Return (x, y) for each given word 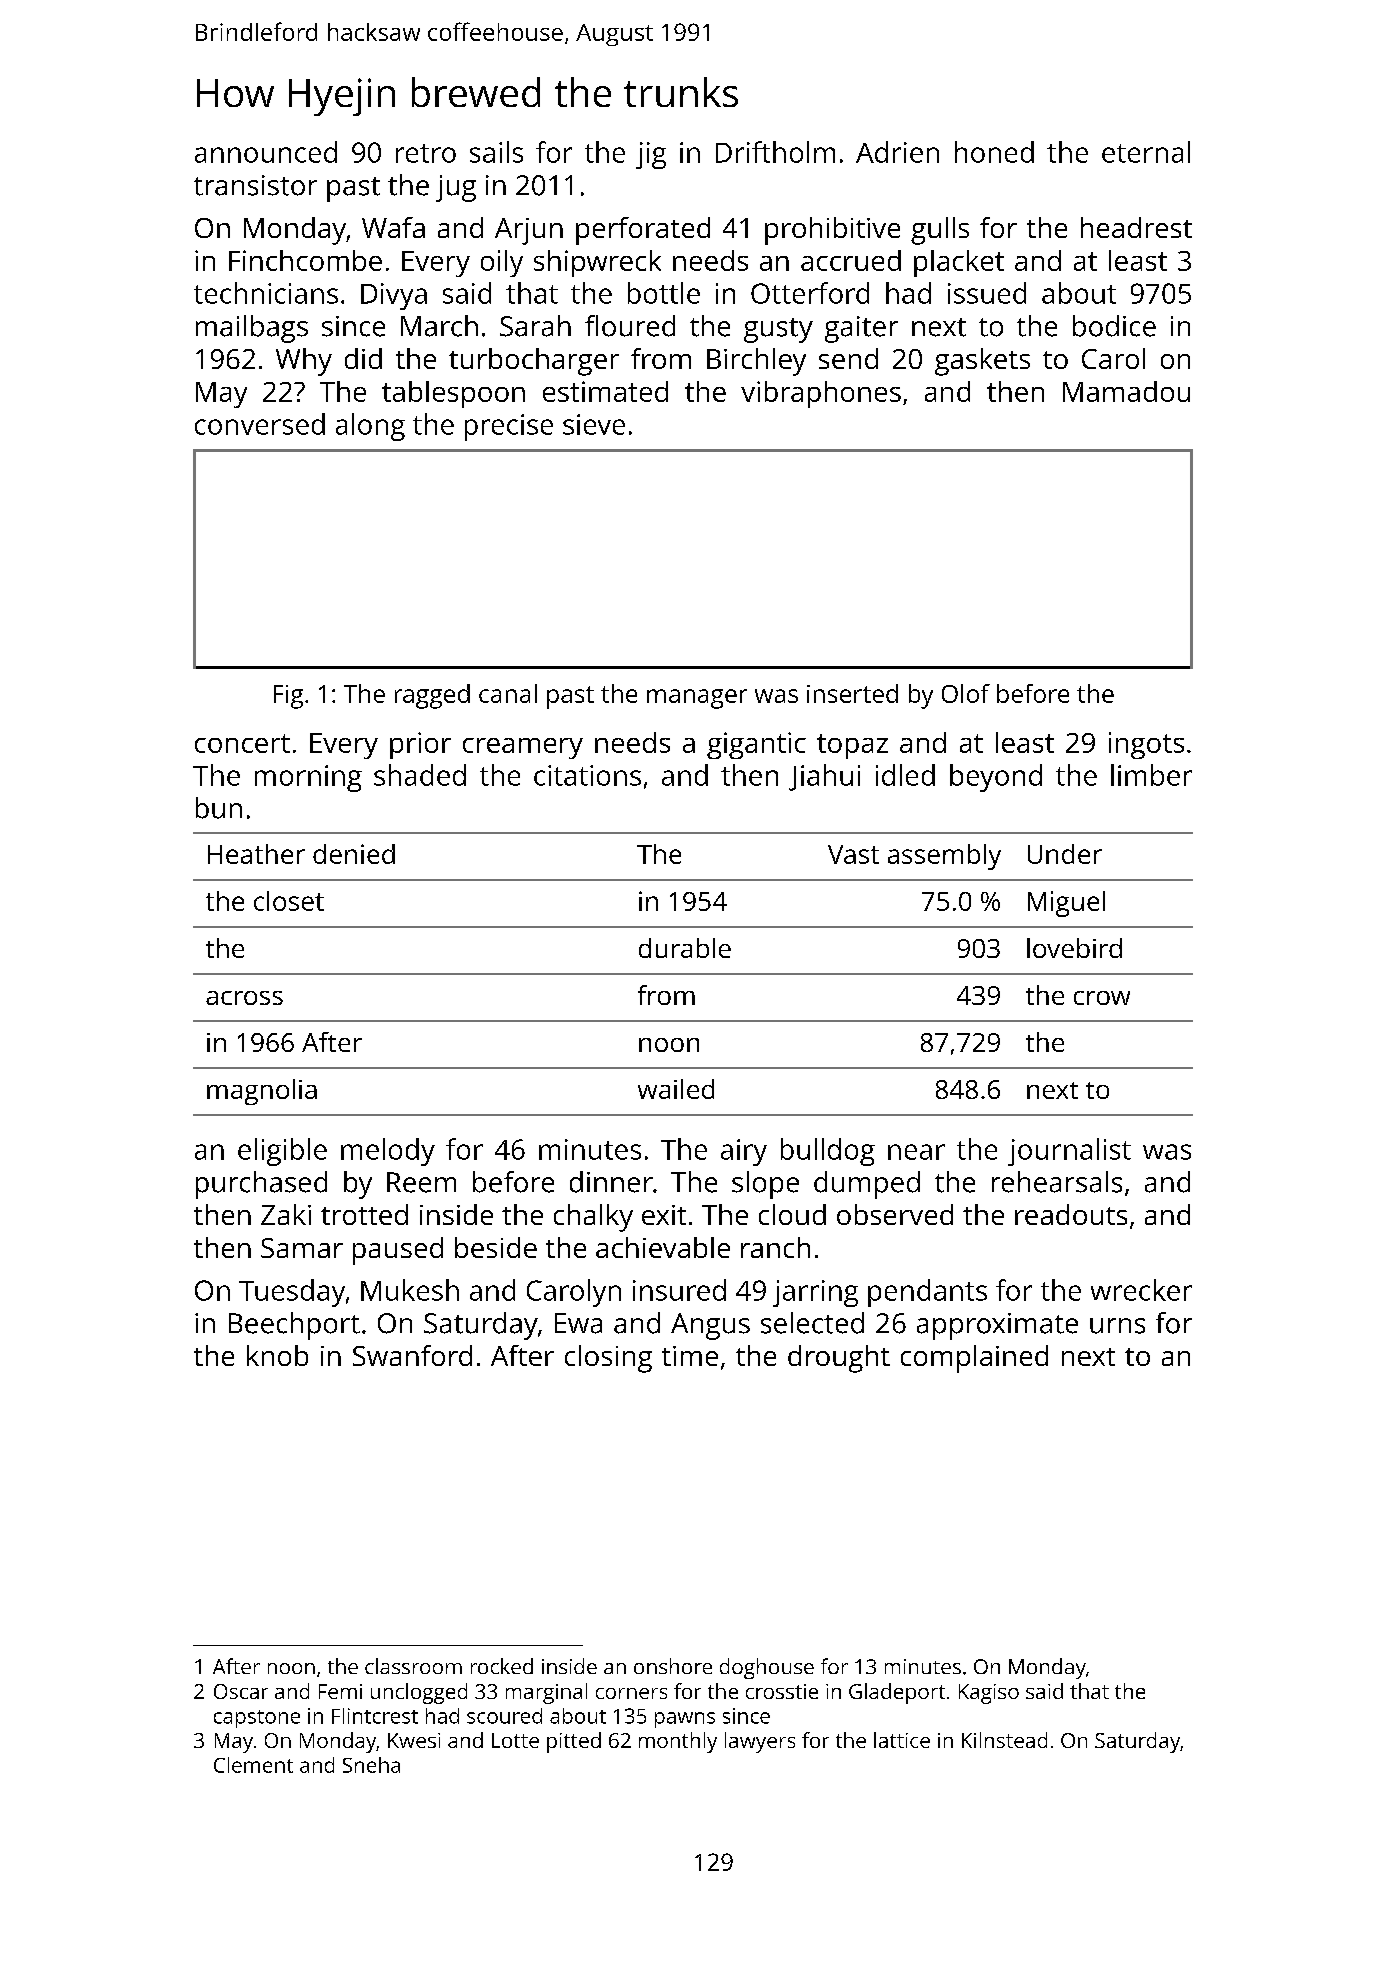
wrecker (1141, 1290)
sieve (594, 424)
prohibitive (832, 231)
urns (1117, 1326)
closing (608, 1359)
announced (266, 152)
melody (388, 1152)
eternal (1146, 152)
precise (509, 427)
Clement (253, 1765)
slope (765, 1185)
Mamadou (1126, 391)
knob (277, 1355)
